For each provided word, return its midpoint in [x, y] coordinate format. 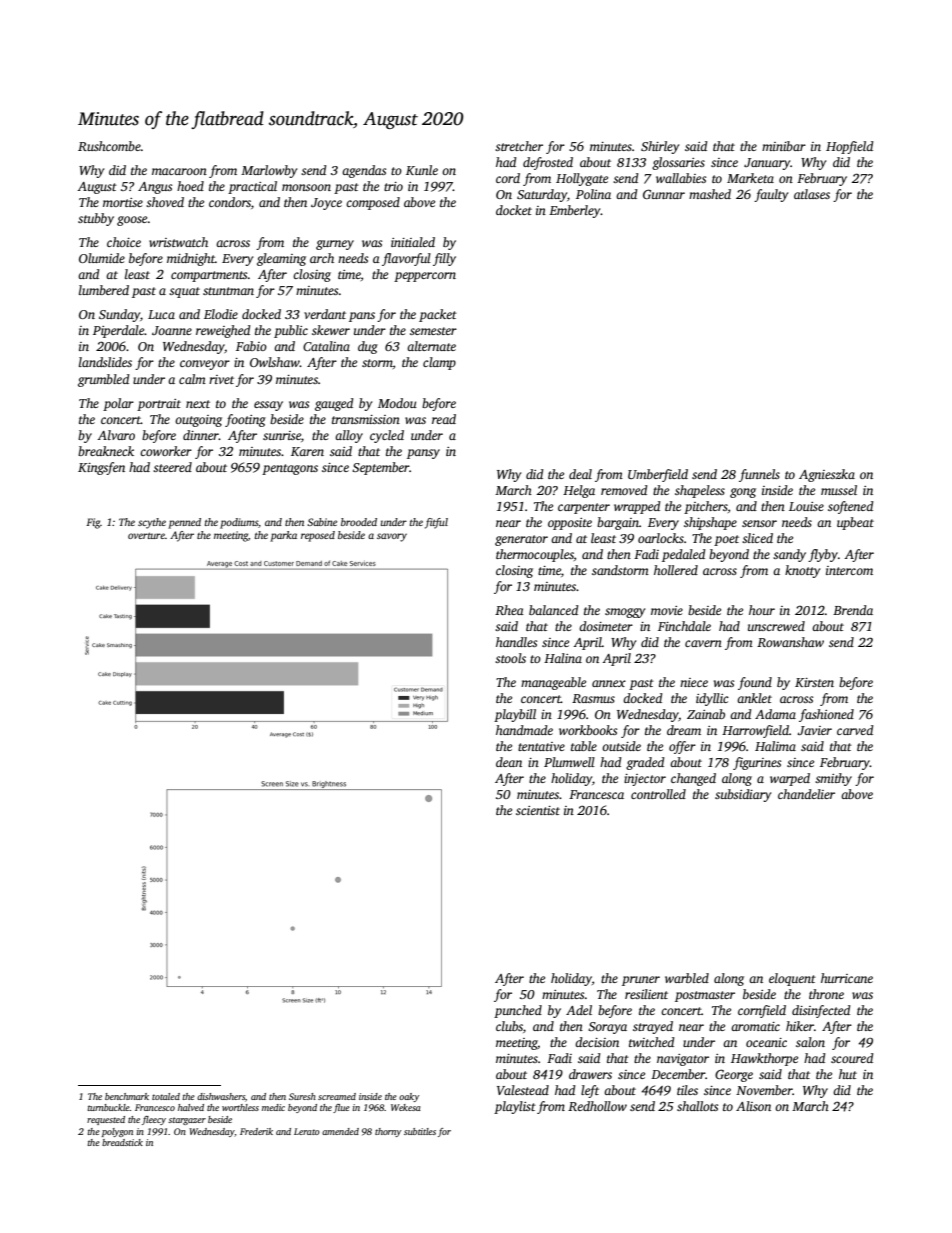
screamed [337, 1096]
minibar [784, 146]
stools [510, 658]
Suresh [302, 1096]
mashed [710, 194]
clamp [439, 363]
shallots [697, 1106]
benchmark [127, 1096]
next [198, 404]
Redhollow [597, 1106]
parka [283, 536]
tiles [687, 1090]
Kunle [422, 170]
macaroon [179, 171]
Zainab [706, 714]
